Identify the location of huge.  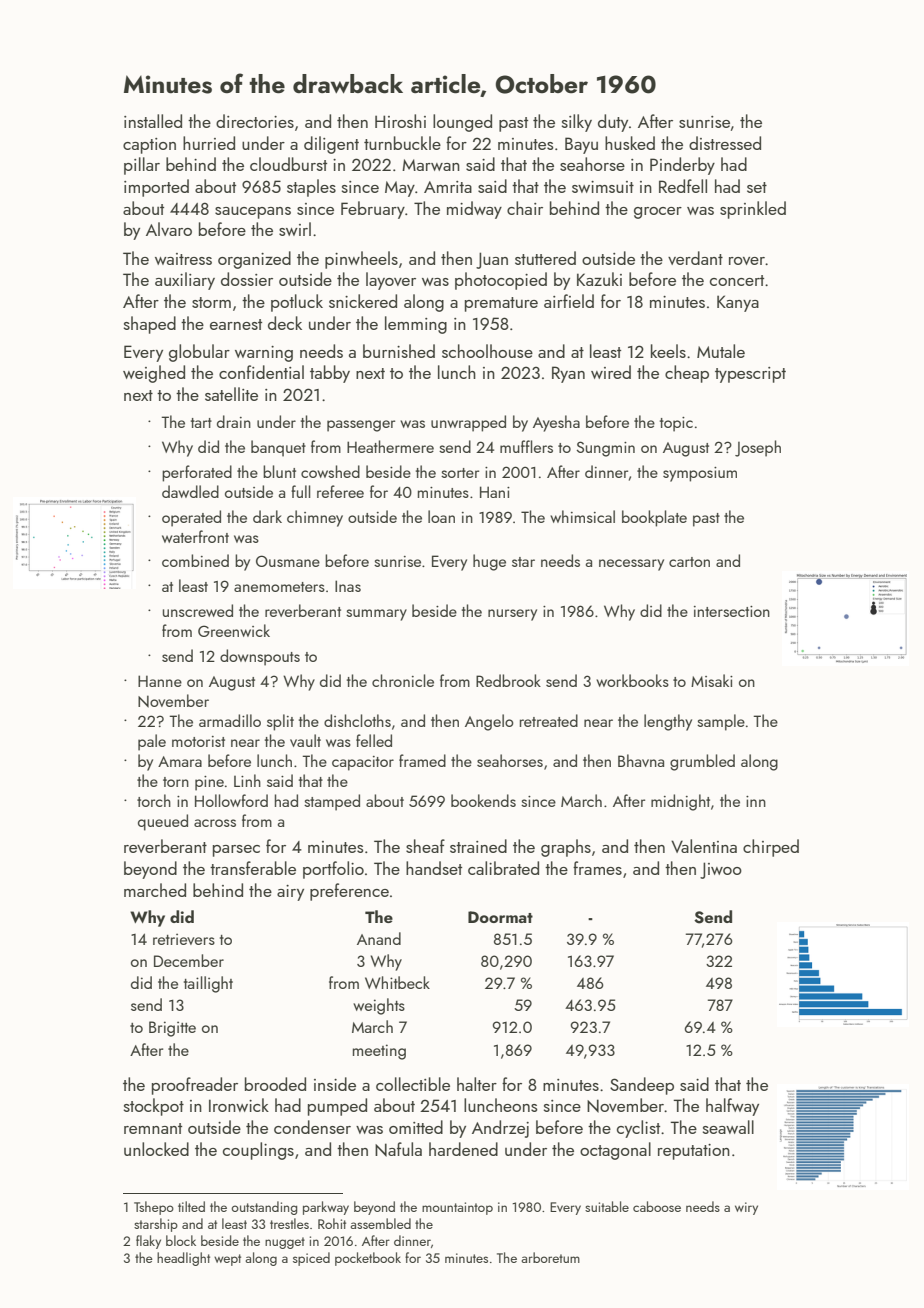
(489, 562).
